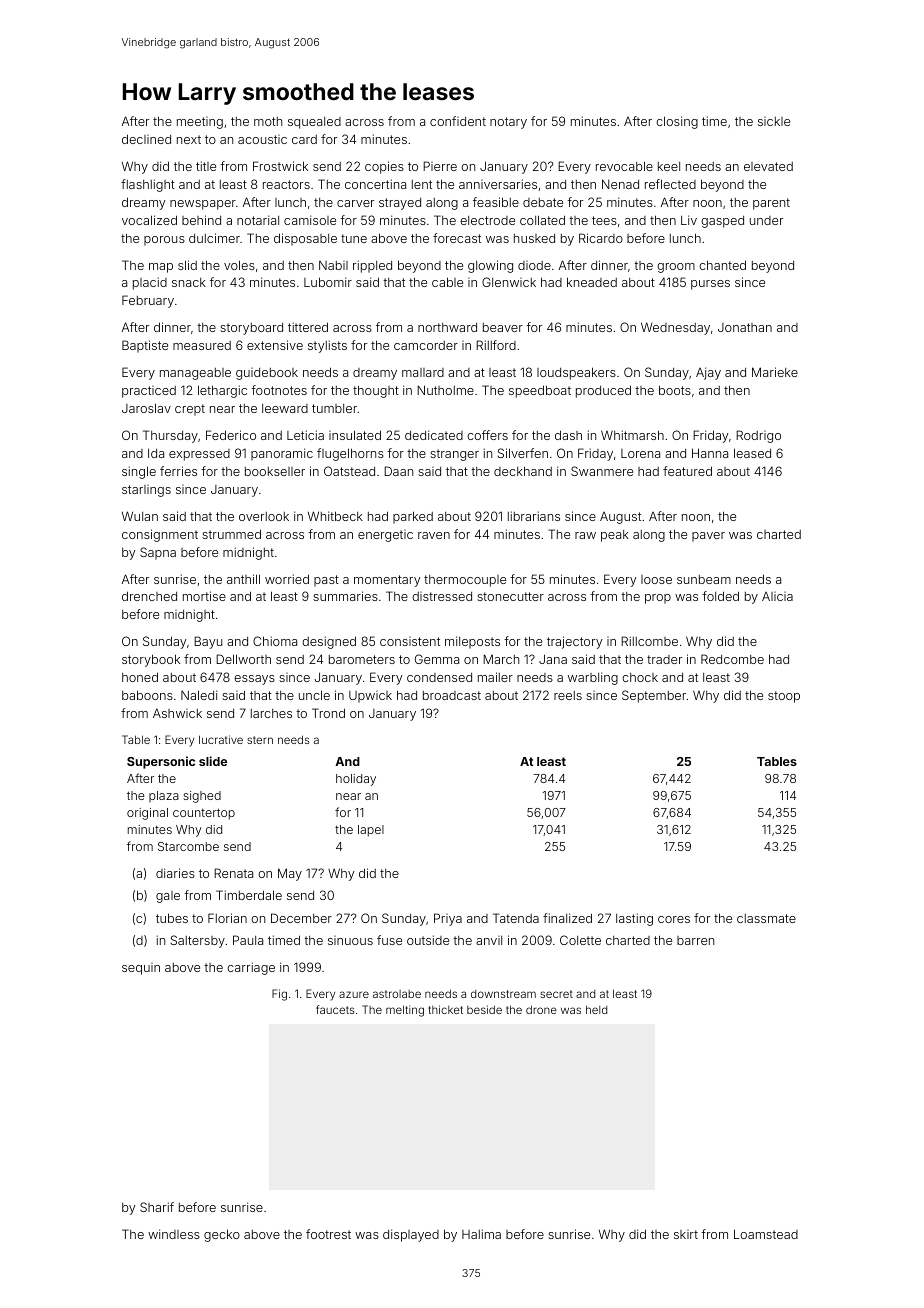 The width and height of the screenshot is (924, 1308). I want to click on Sharif, so click(157, 1207).
